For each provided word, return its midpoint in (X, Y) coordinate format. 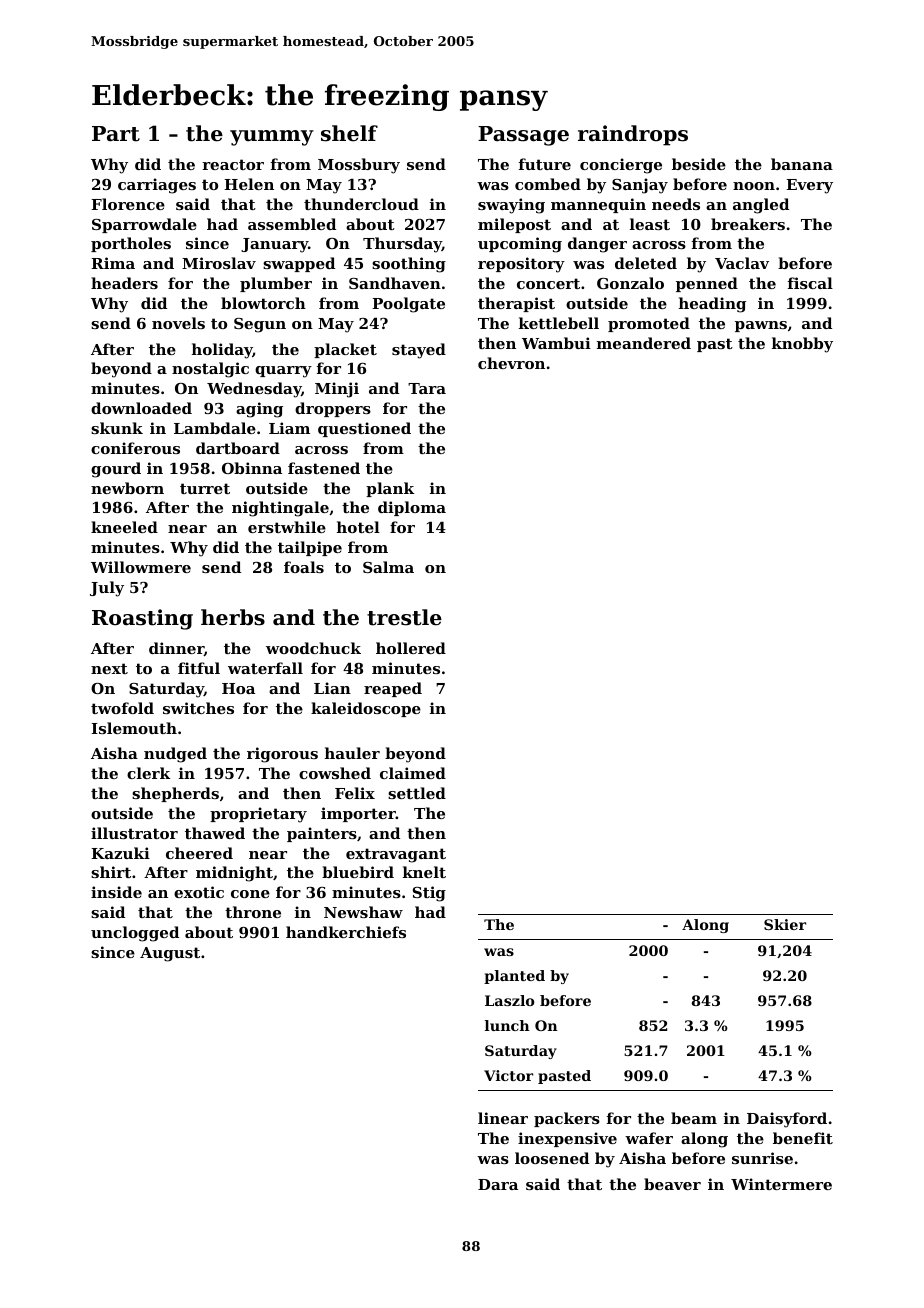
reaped (393, 689)
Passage (523, 136)
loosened (552, 1158)
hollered (411, 648)
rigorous (282, 755)
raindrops (633, 135)
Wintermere (781, 1184)
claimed (413, 773)
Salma (388, 567)
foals (304, 567)
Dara (498, 1184)
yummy (272, 138)
